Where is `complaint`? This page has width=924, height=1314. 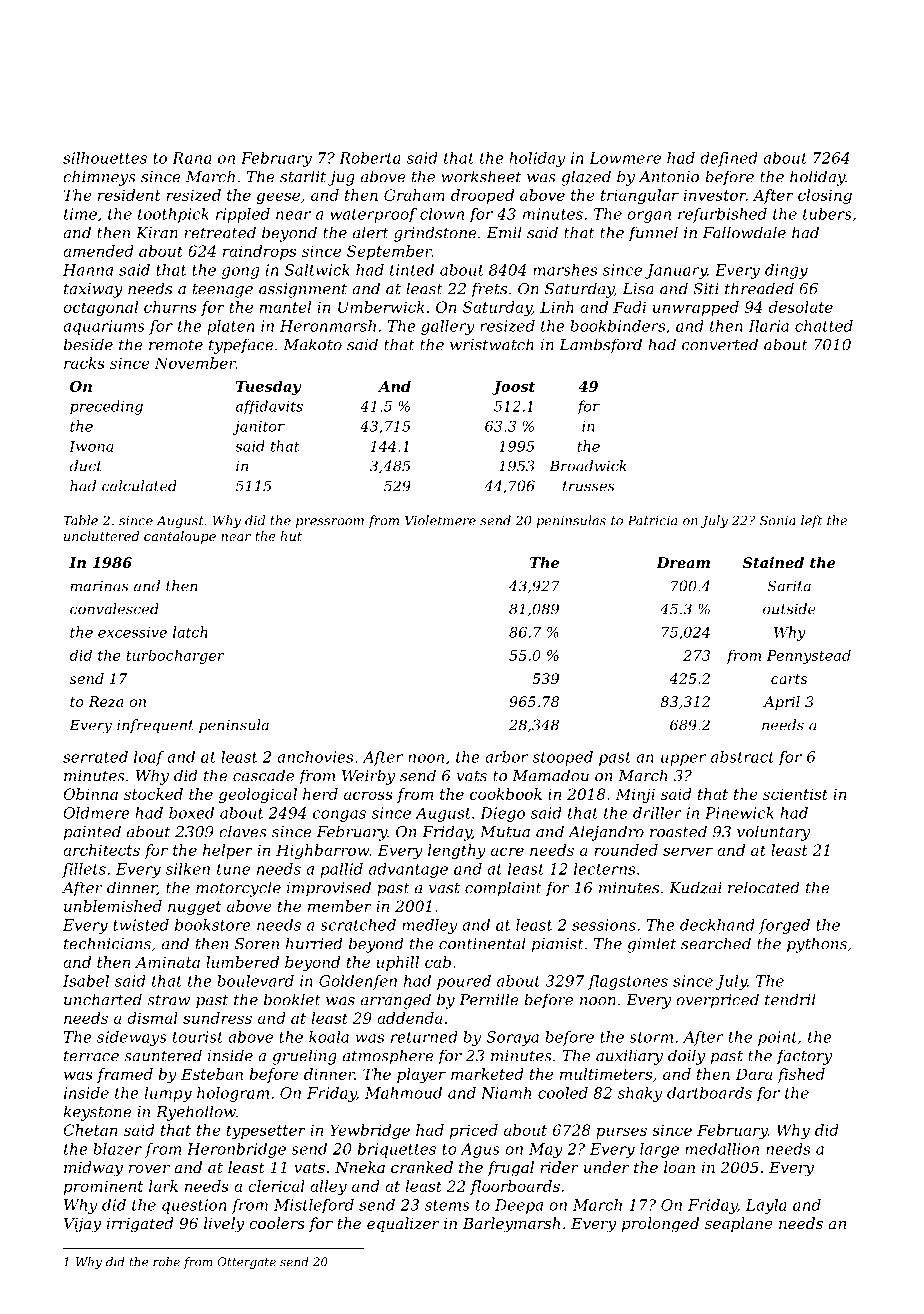
complaint is located at coordinates (503, 889).
